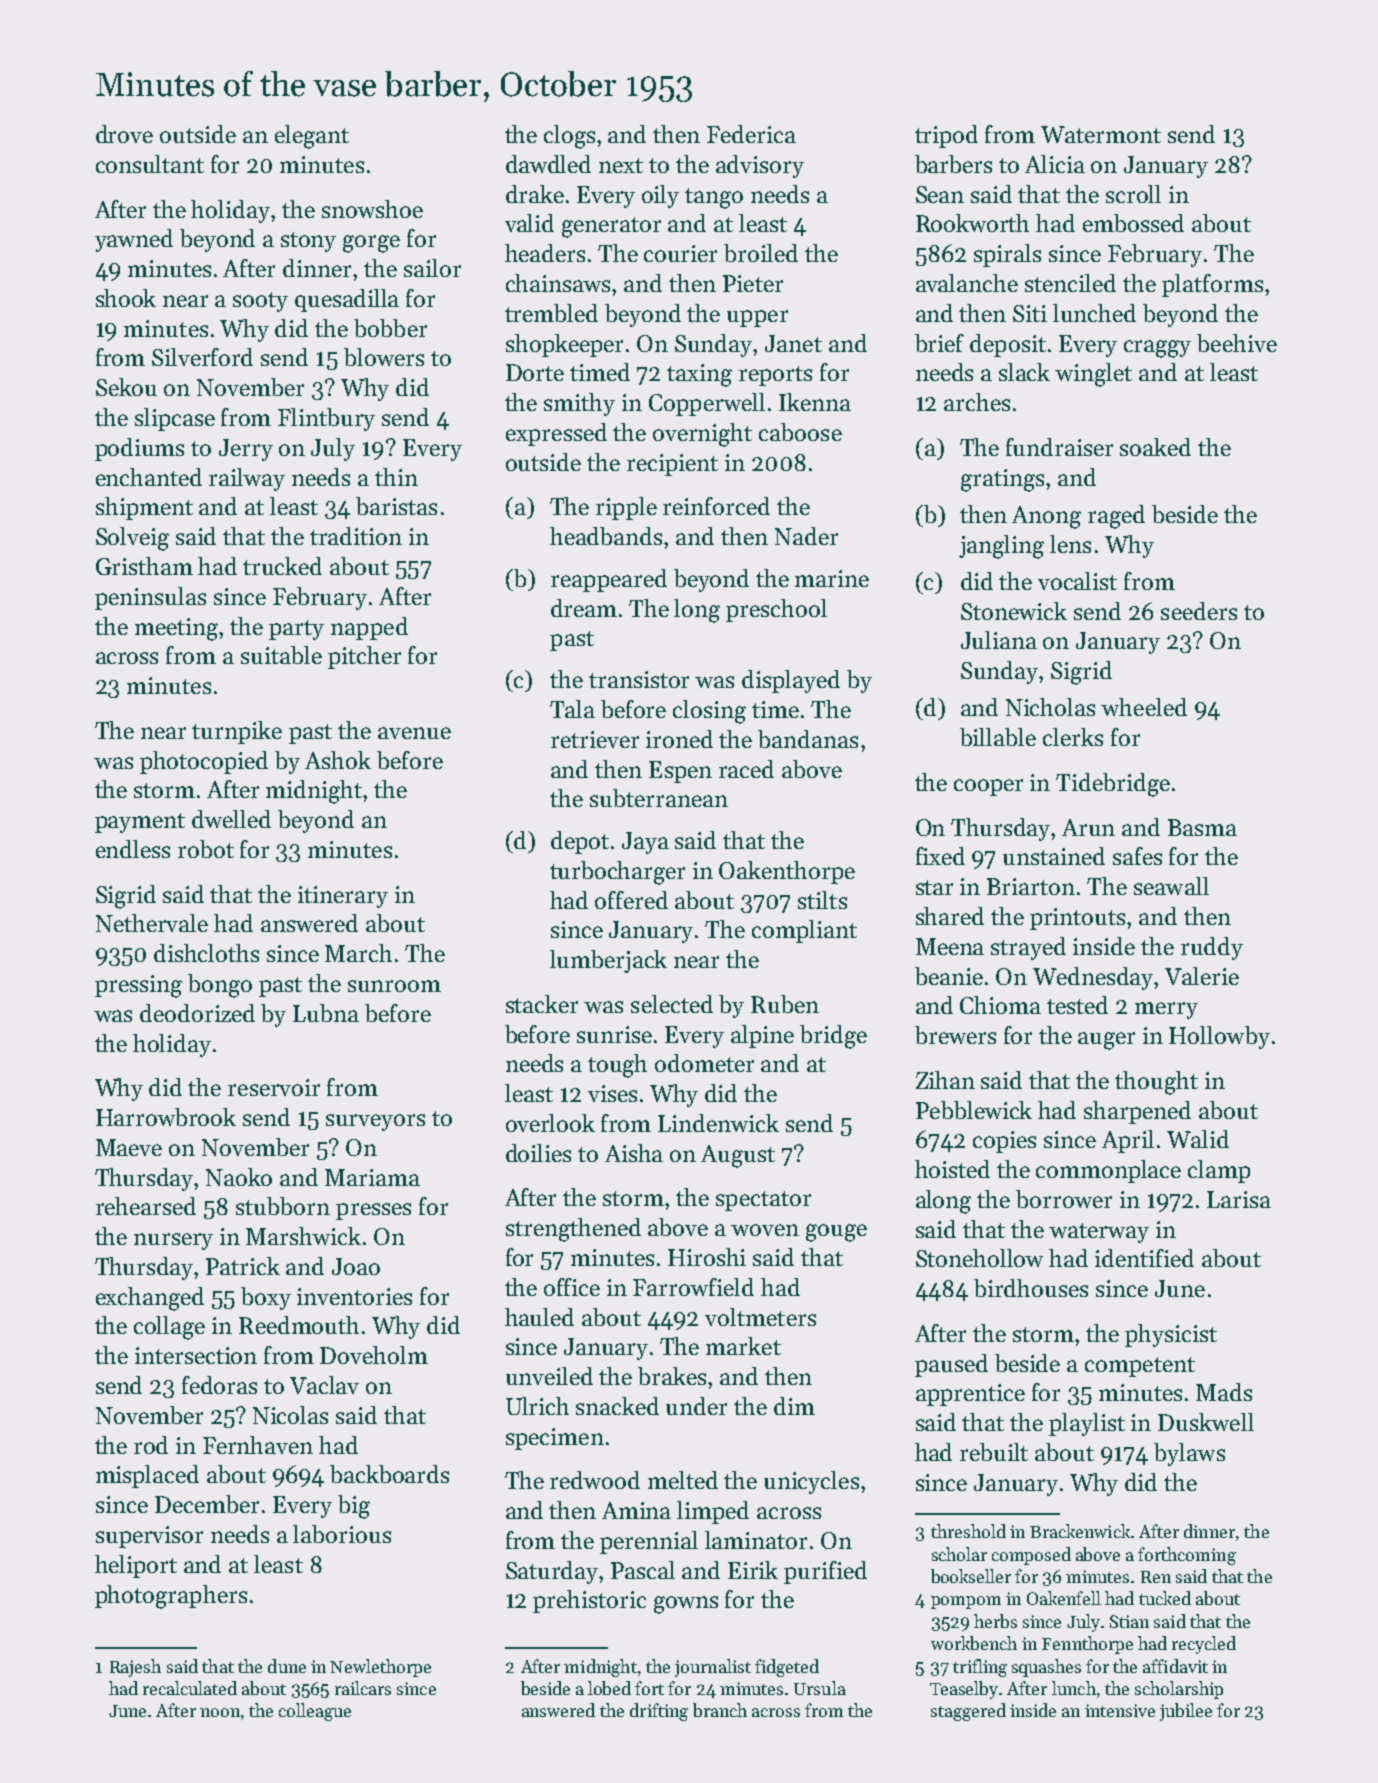 Image resolution: width=1378 pixels, height=1783 pixels. Describe the element at coordinates (237, 732) in the screenshot. I see `turnpike` at that location.
